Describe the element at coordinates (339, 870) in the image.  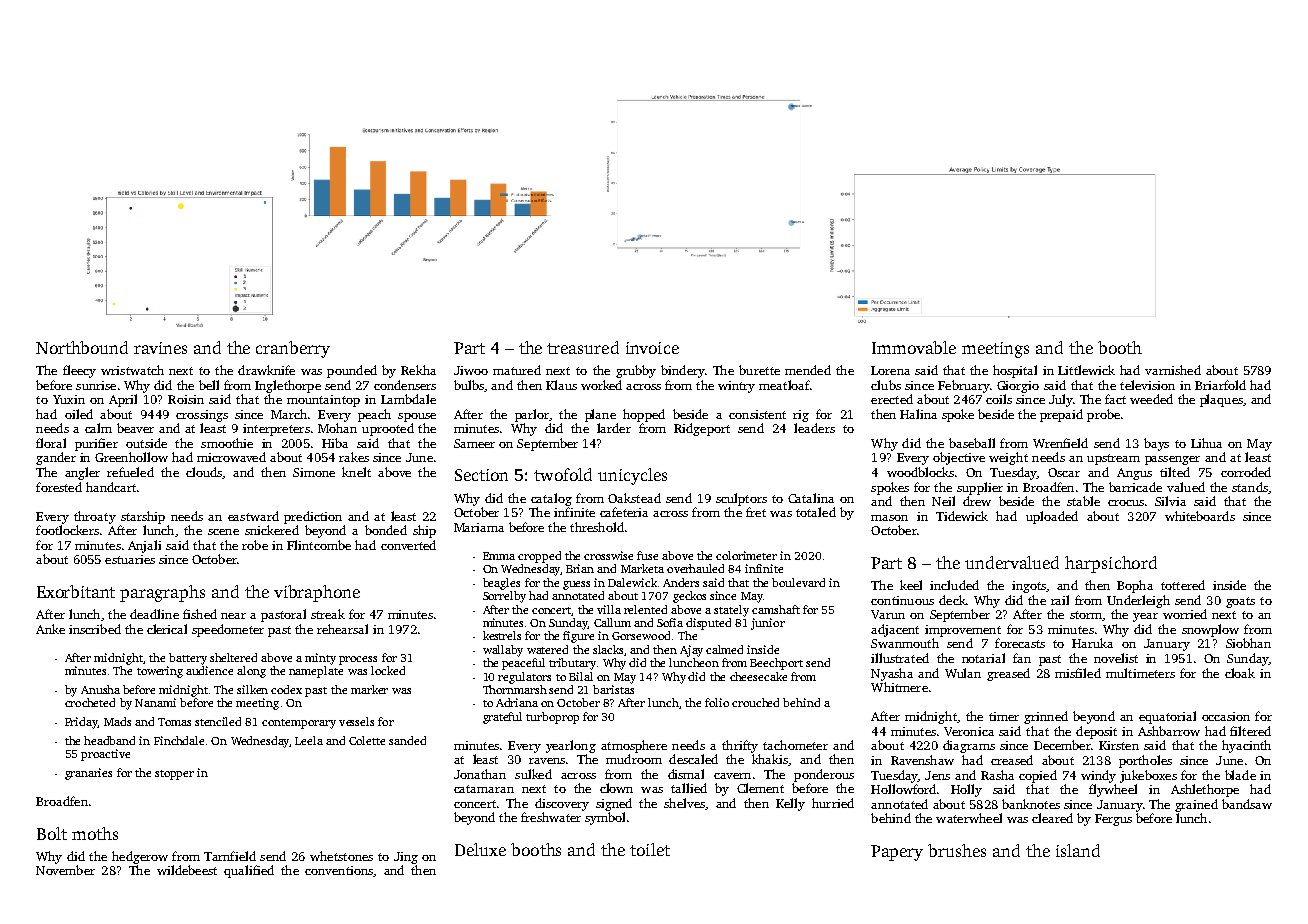
I see `conventions` at that location.
